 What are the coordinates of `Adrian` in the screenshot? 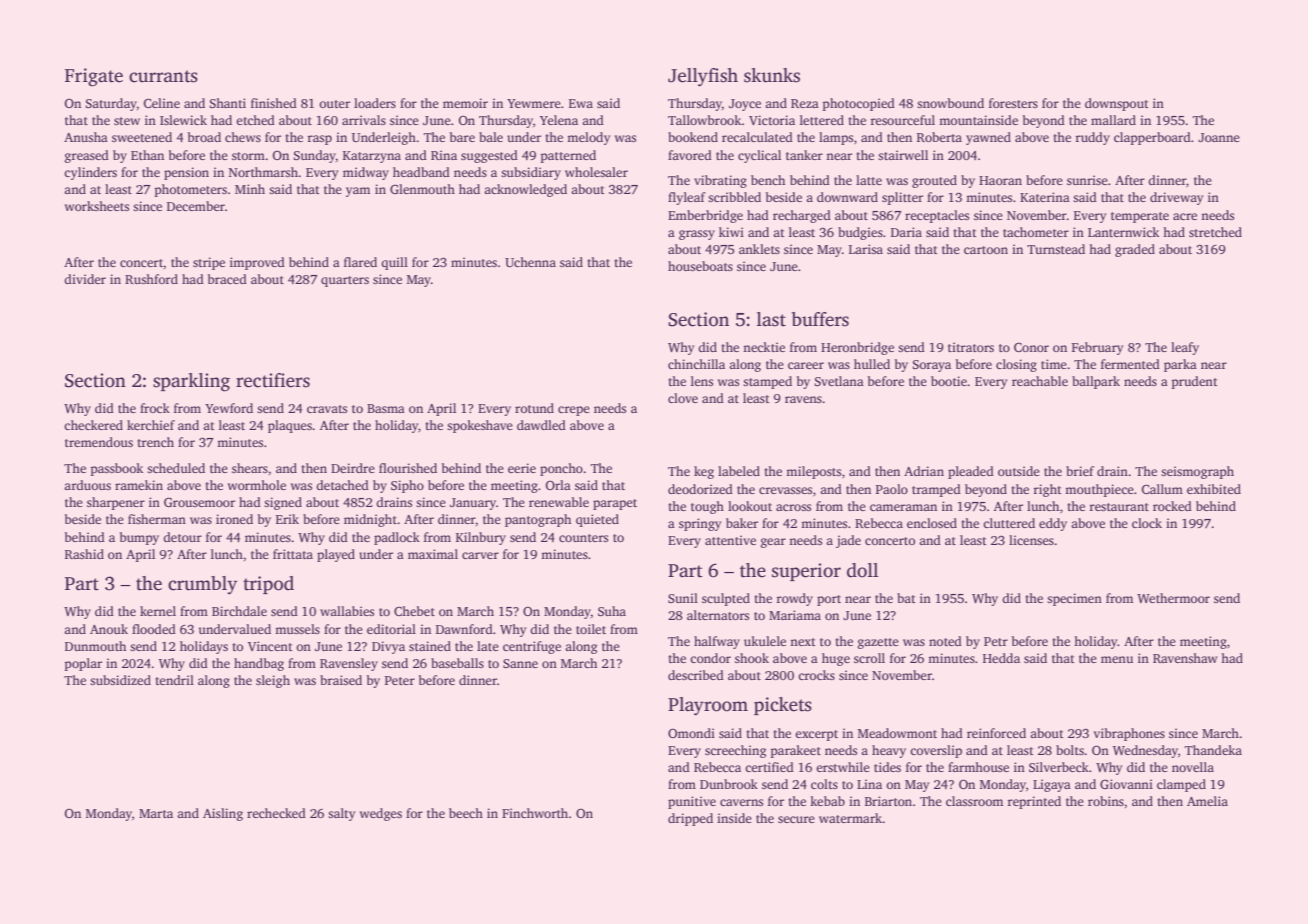 It's located at (924, 471).
